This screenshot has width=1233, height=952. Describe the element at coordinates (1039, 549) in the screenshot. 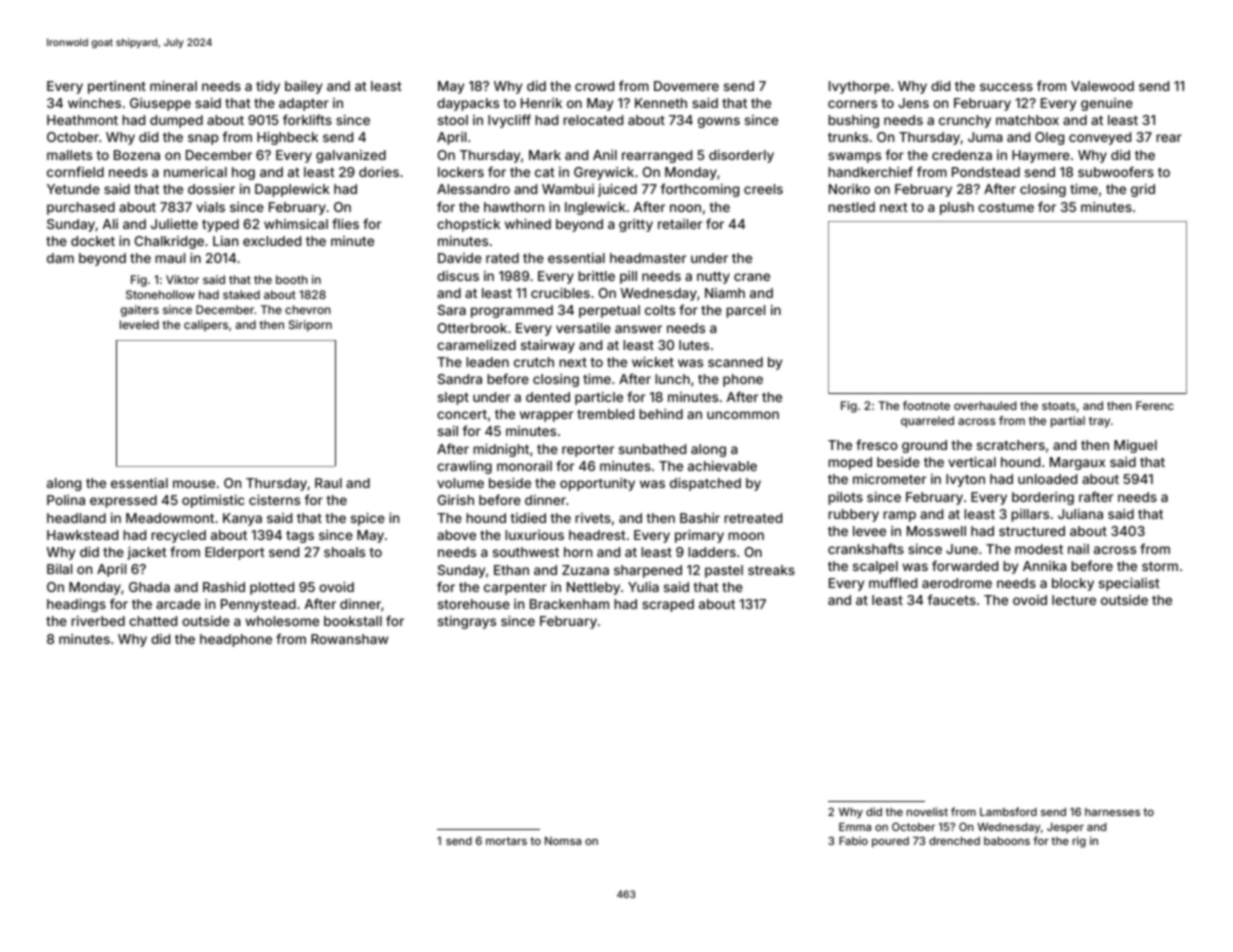

I see `modest` at that location.
